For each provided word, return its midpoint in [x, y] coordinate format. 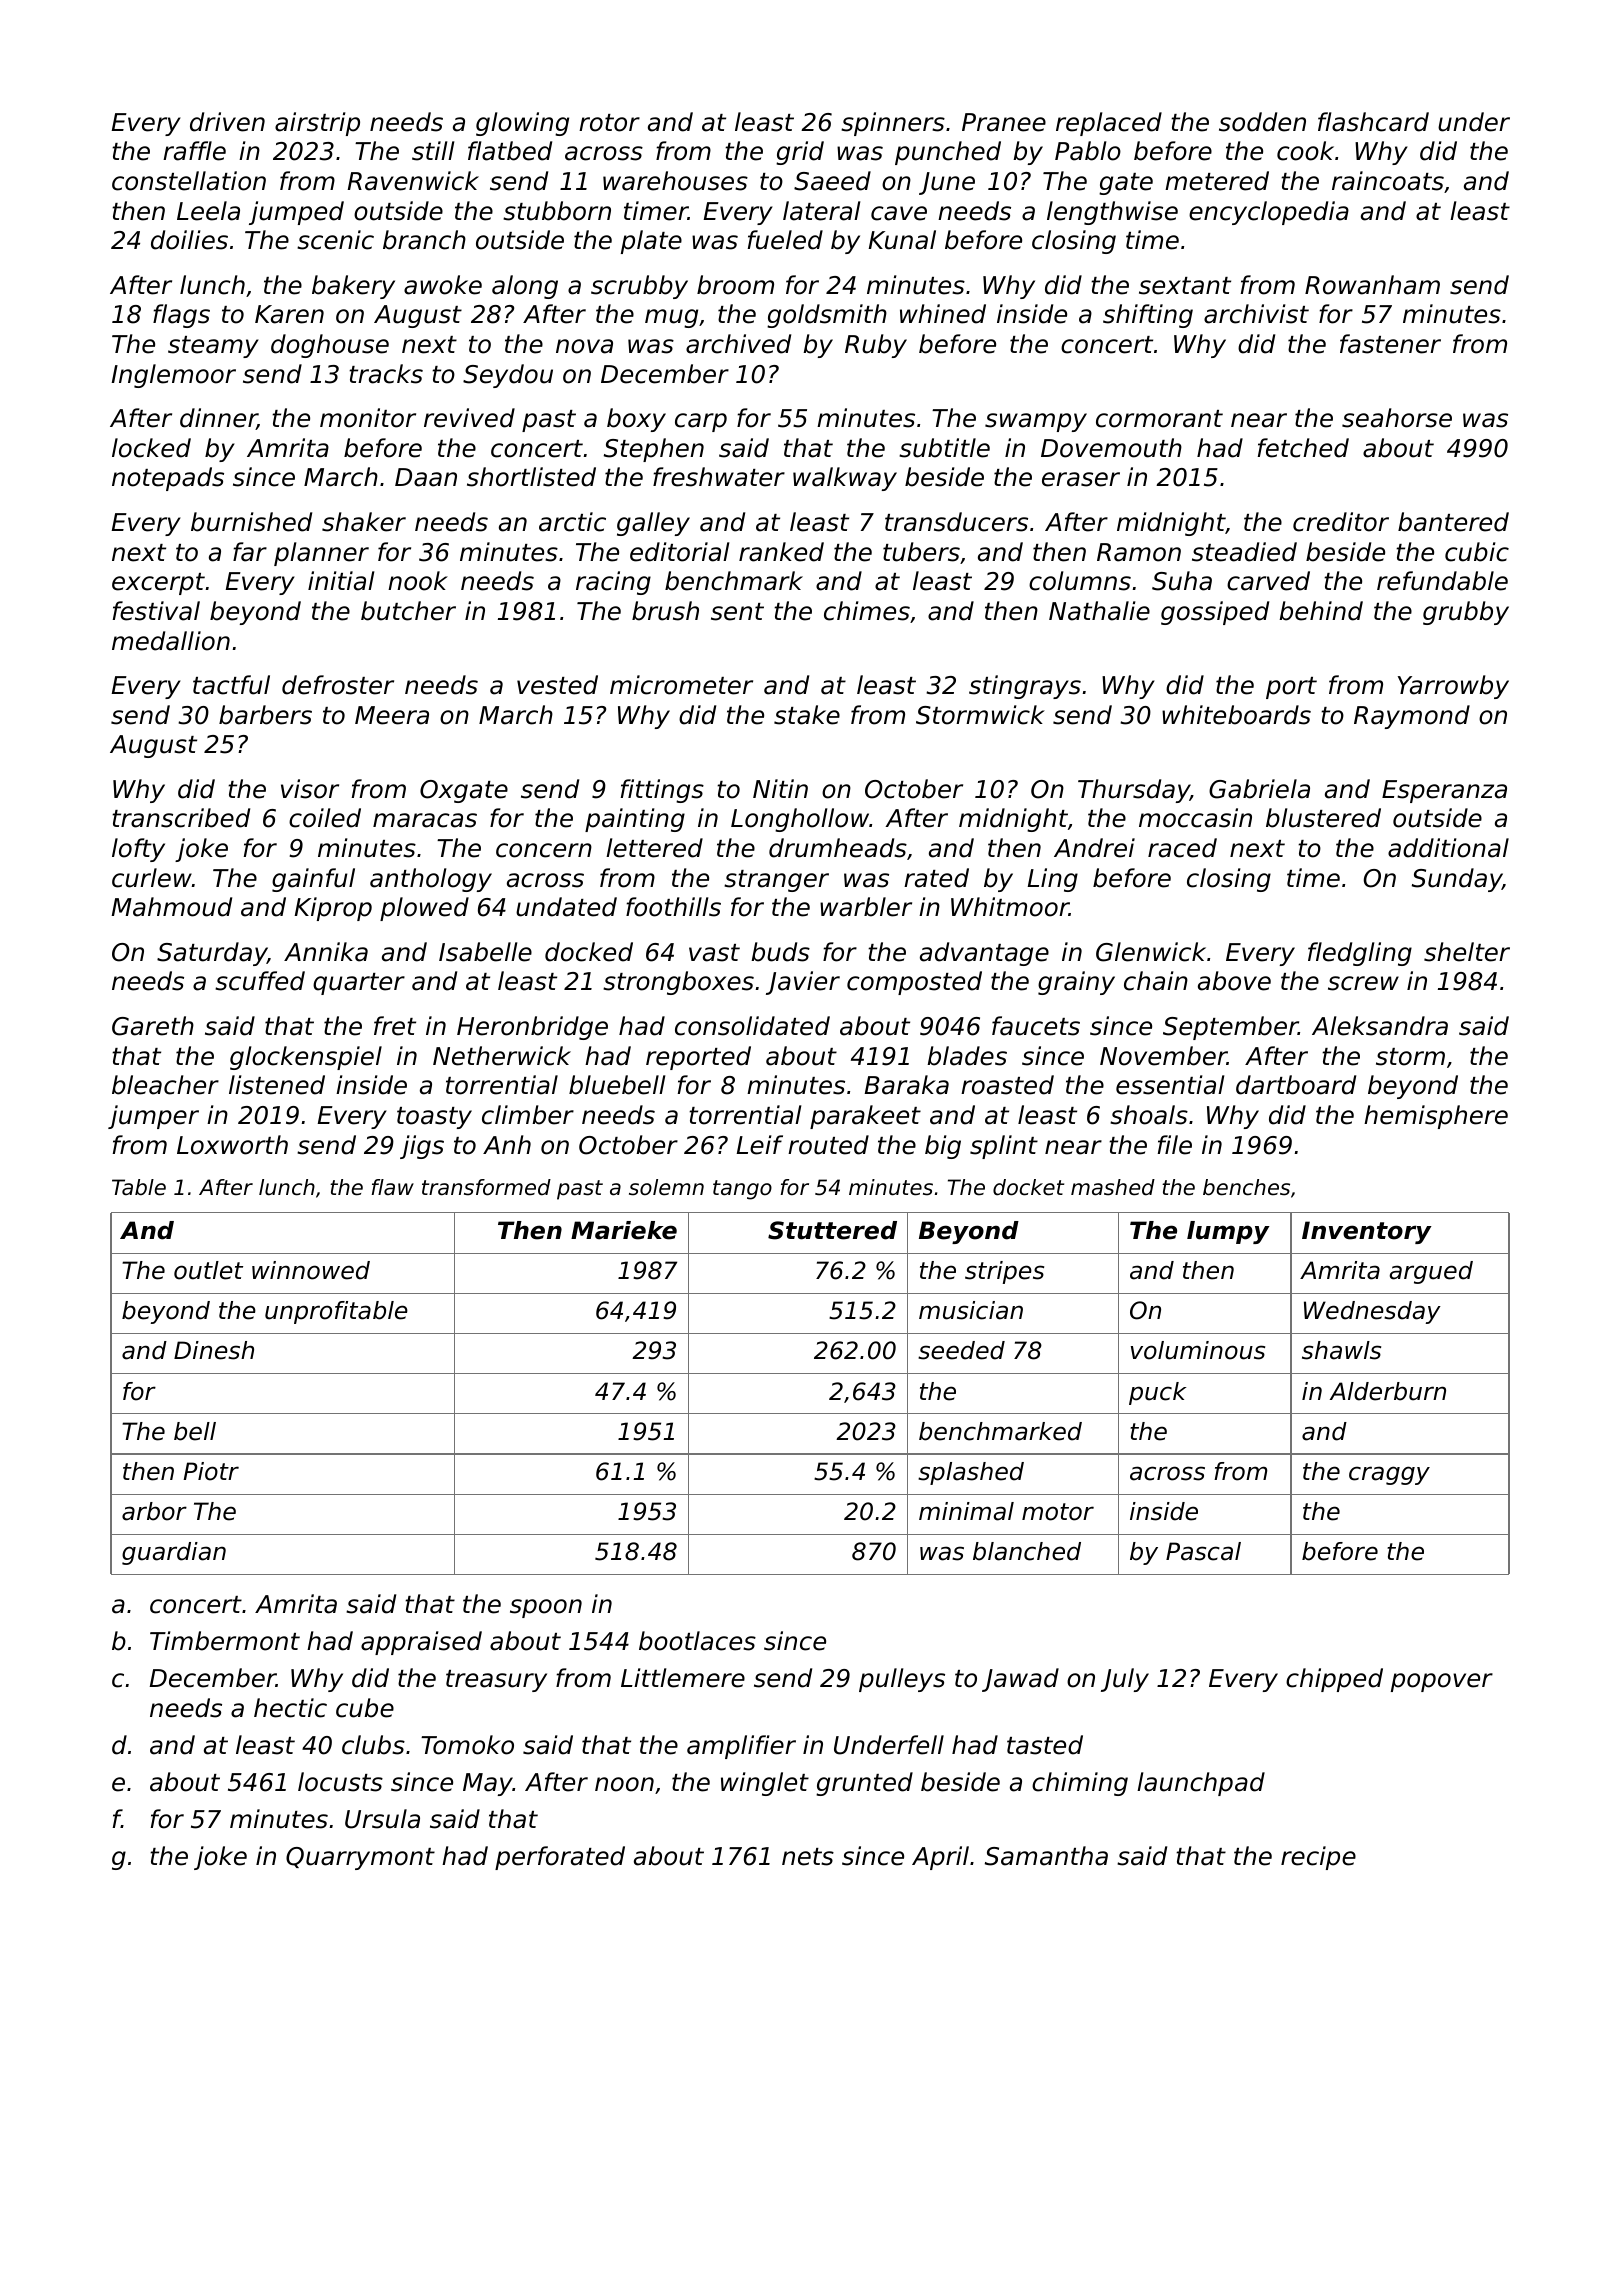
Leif [760, 1145]
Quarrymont [360, 1858]
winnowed [311, 1270]
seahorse [1397, 418]
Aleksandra [1380, 1026]
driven [227, 122]
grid [800, 153]
